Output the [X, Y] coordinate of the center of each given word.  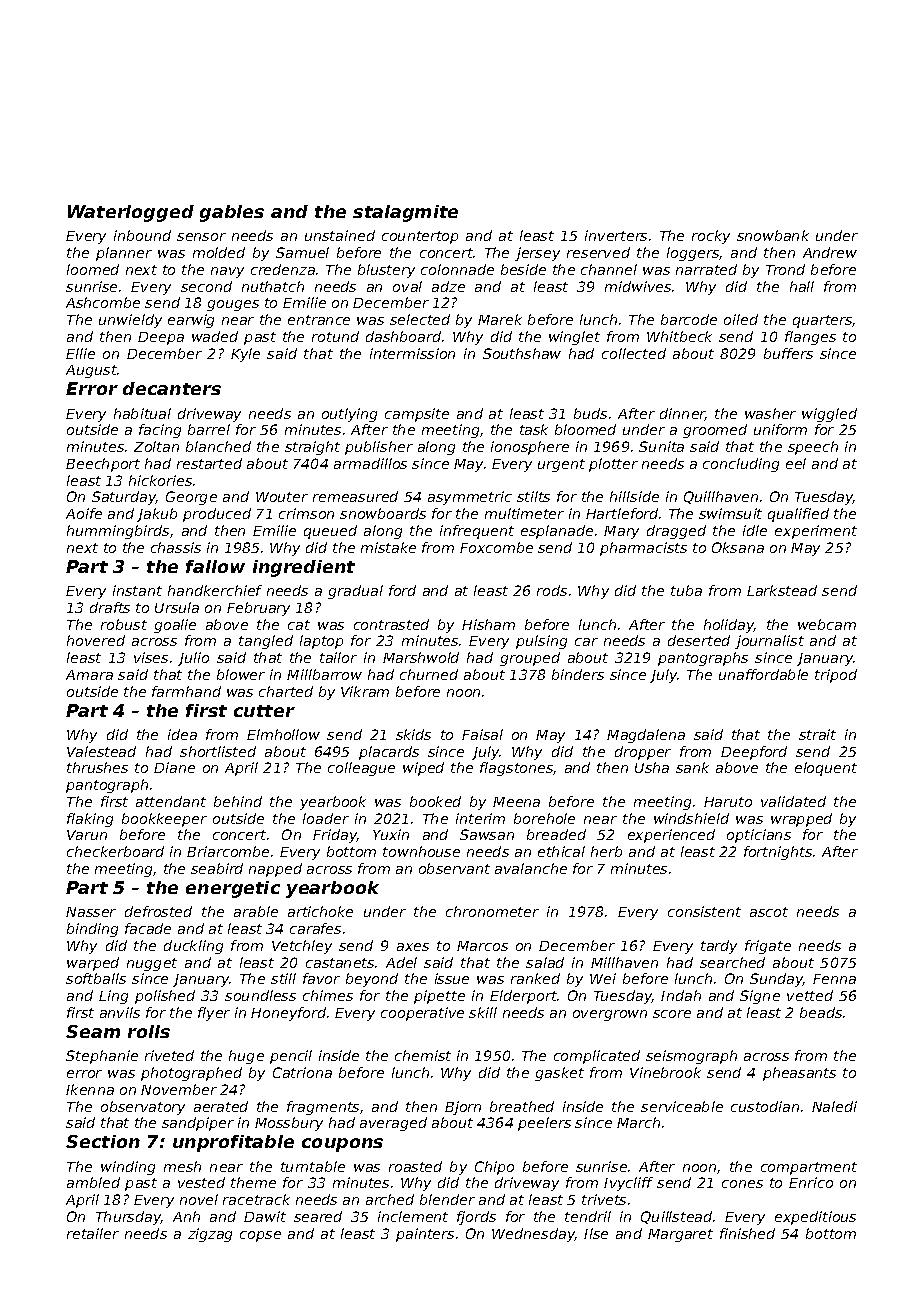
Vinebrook [665, 1072]
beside [523, 269]
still [283, 978]
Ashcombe [103, 302]
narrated [706, 269]
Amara [89, 675]
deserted [699, 640]
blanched [218, 446]
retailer [93, 1233]
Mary [621, 532]
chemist [423, 1055]
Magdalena [646, 736]
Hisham [488, 624]
